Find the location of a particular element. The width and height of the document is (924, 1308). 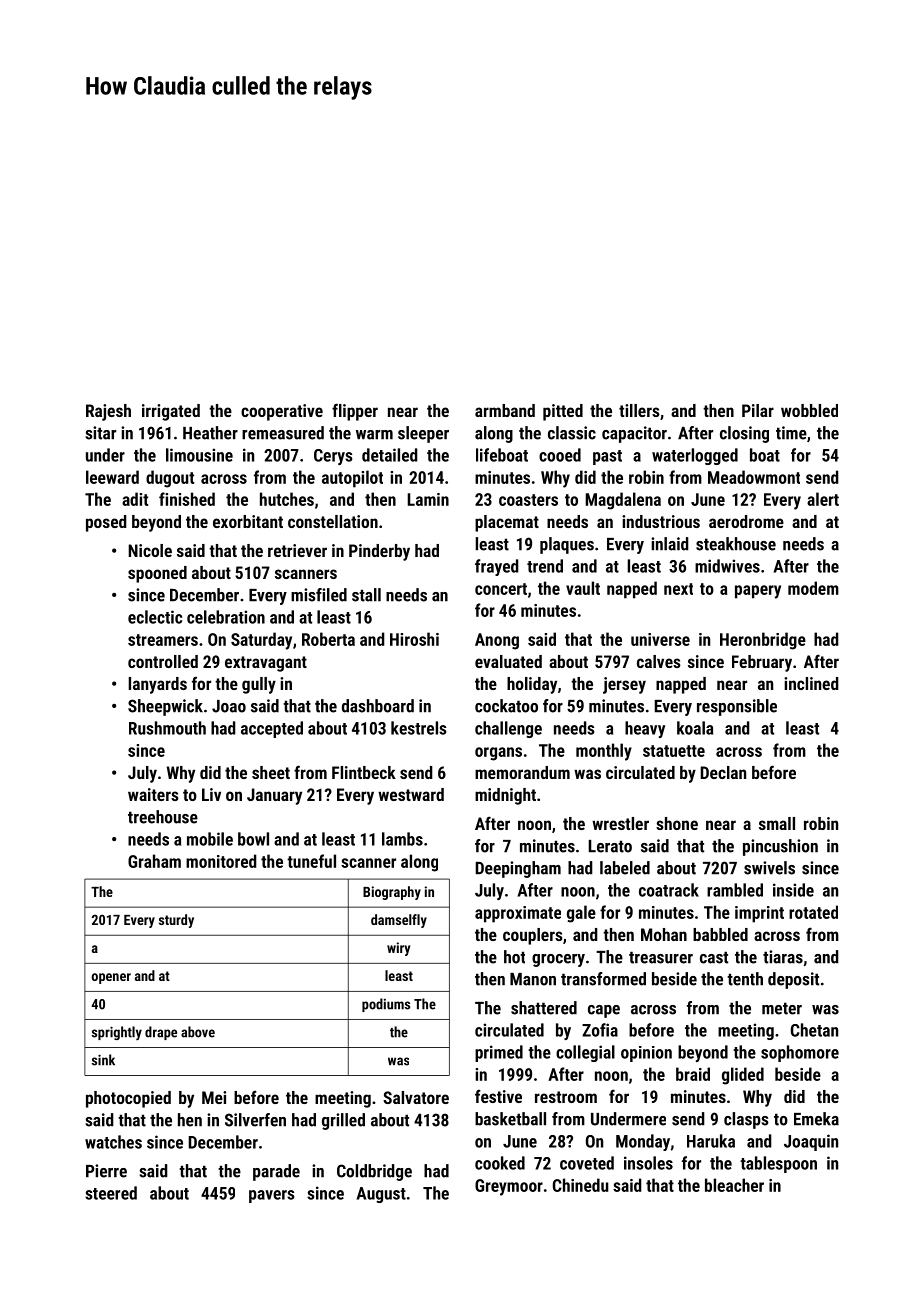

Mohan is located at coordinates (664, 934).
